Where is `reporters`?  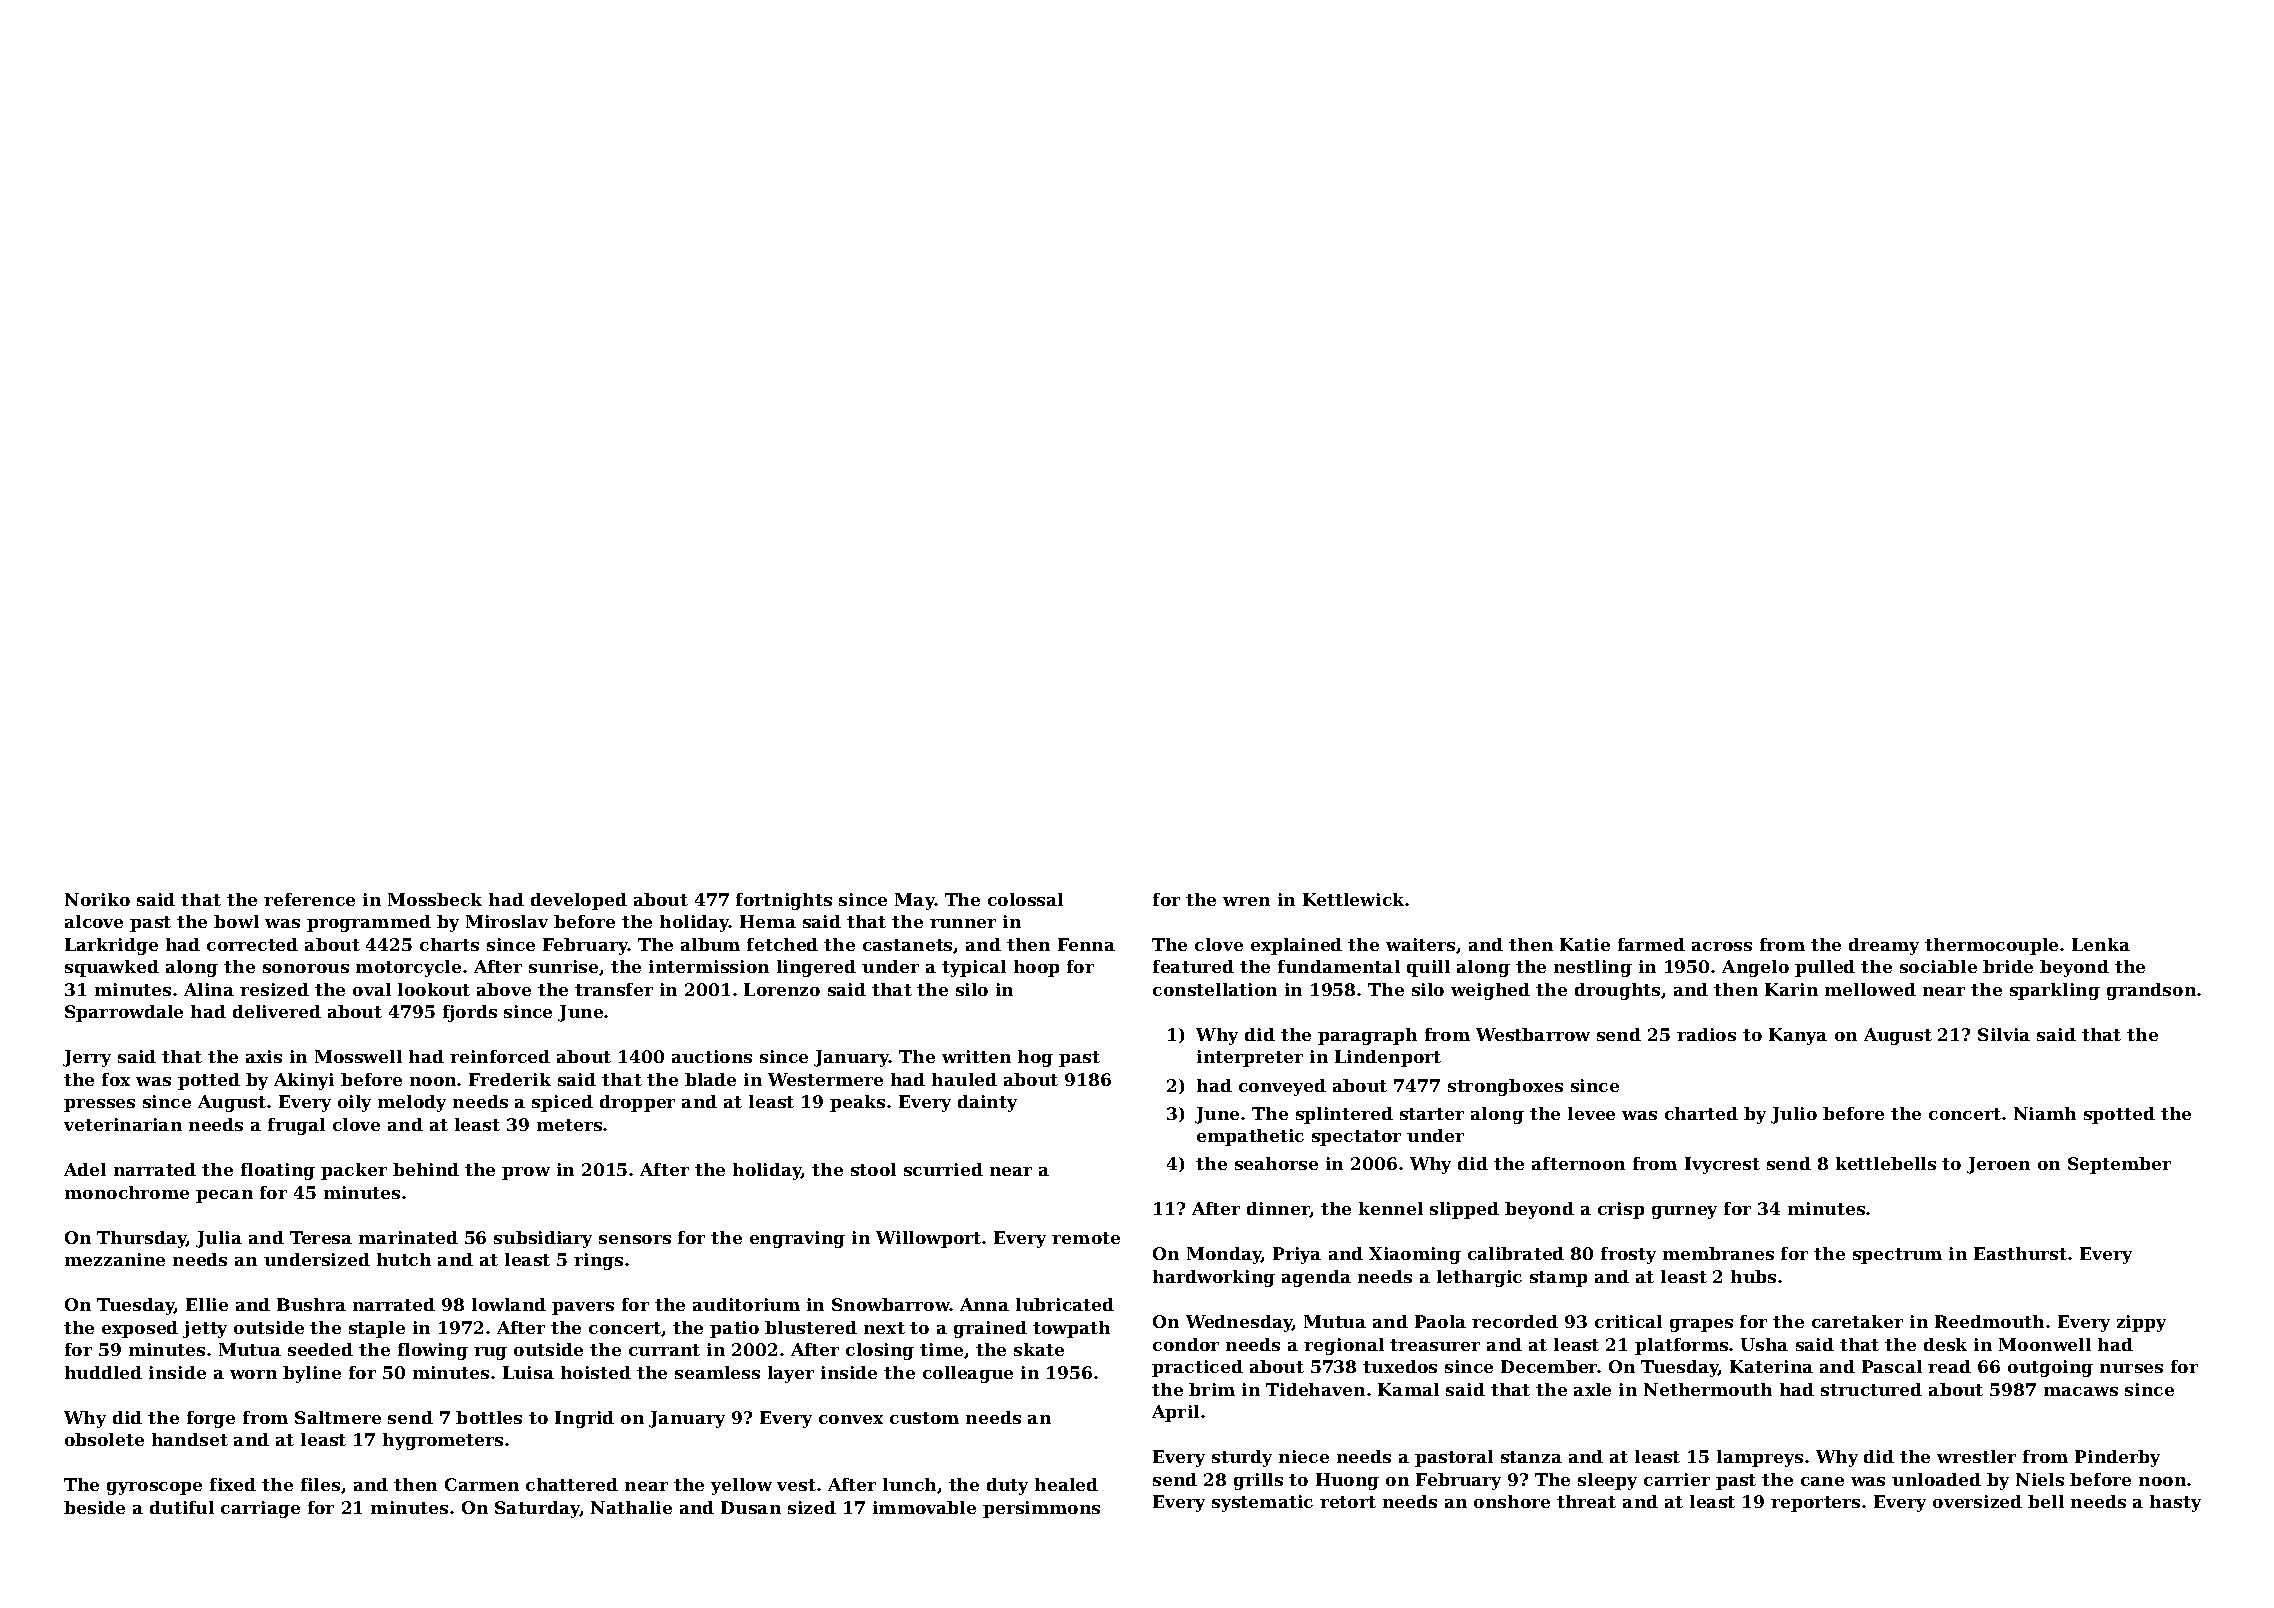 reporters is located at coordinates (1815, 1504).
